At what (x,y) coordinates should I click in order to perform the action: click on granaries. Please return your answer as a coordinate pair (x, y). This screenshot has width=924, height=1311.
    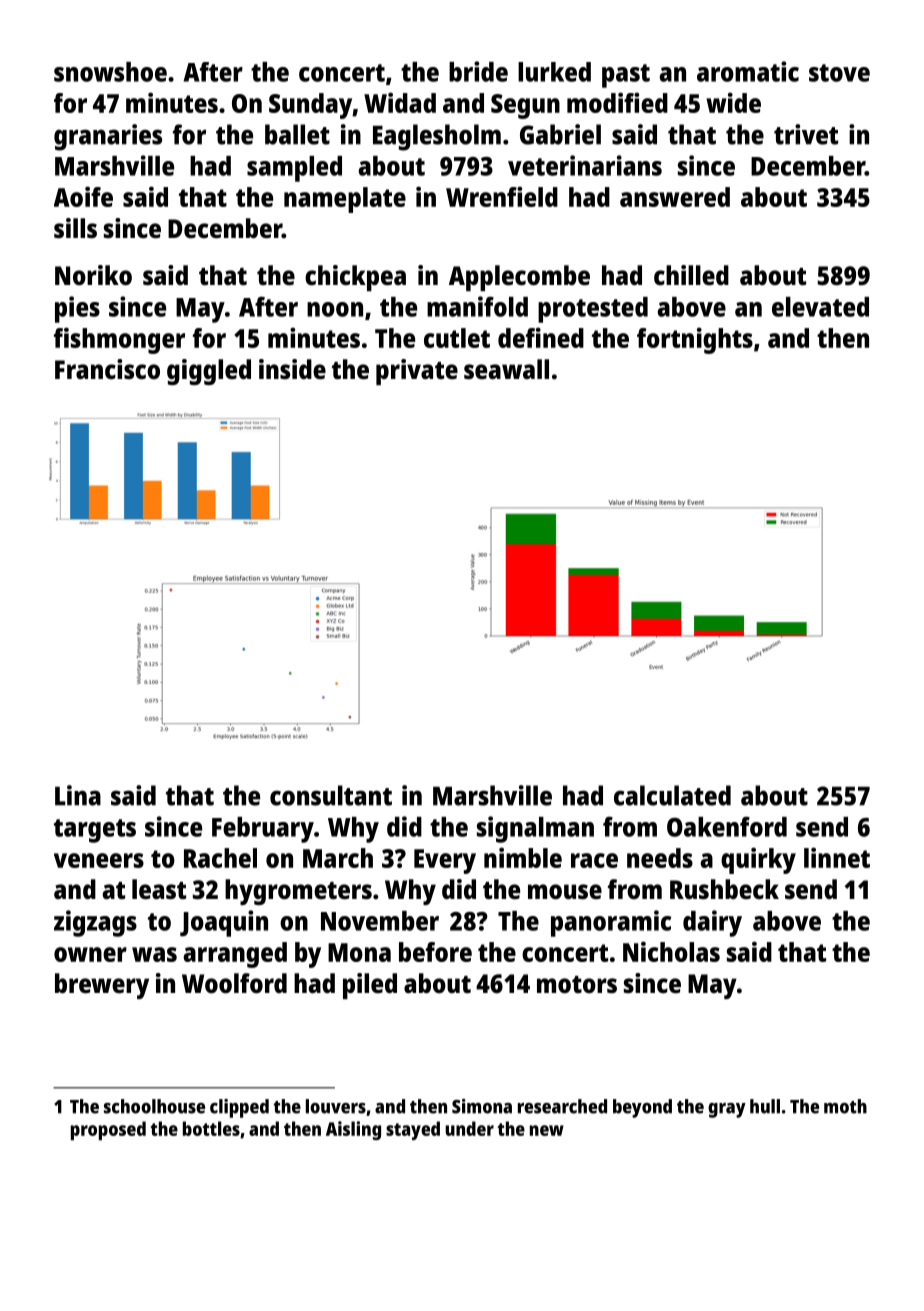
    Looking at the image, I should click on (108, 137).
